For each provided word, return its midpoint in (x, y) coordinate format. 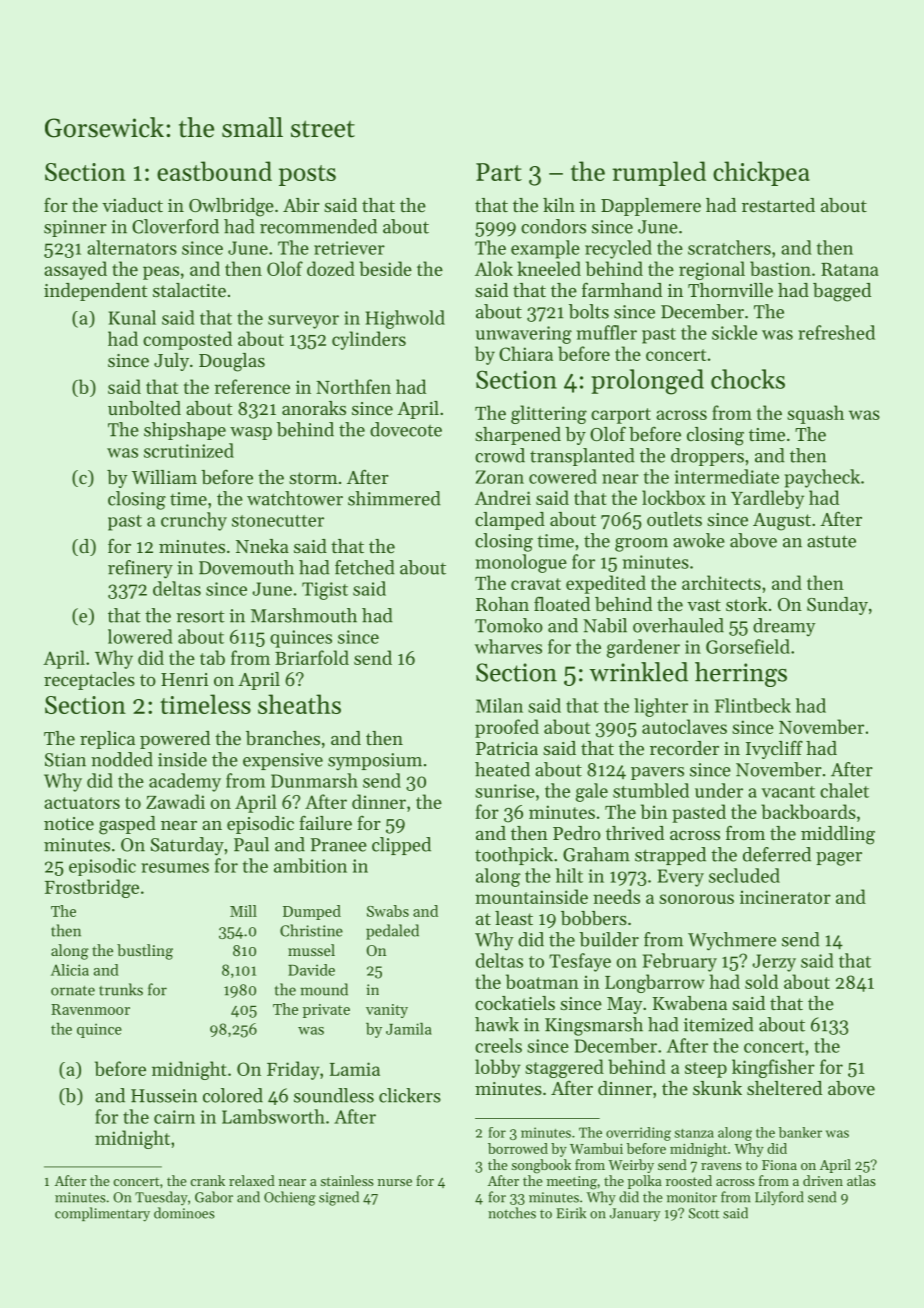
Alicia (70, 970)
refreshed (836, 332)
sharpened (518, 436)
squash (815, 414)
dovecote (406, 429)
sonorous (696, 899)
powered (175, 740)
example (545, 249)
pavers (657, 773)
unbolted (144, 408)
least (514, 918)
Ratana (850, 269)
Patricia (507, 748)
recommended (318, 226)
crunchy (194, 521)
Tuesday (161, 1198)
